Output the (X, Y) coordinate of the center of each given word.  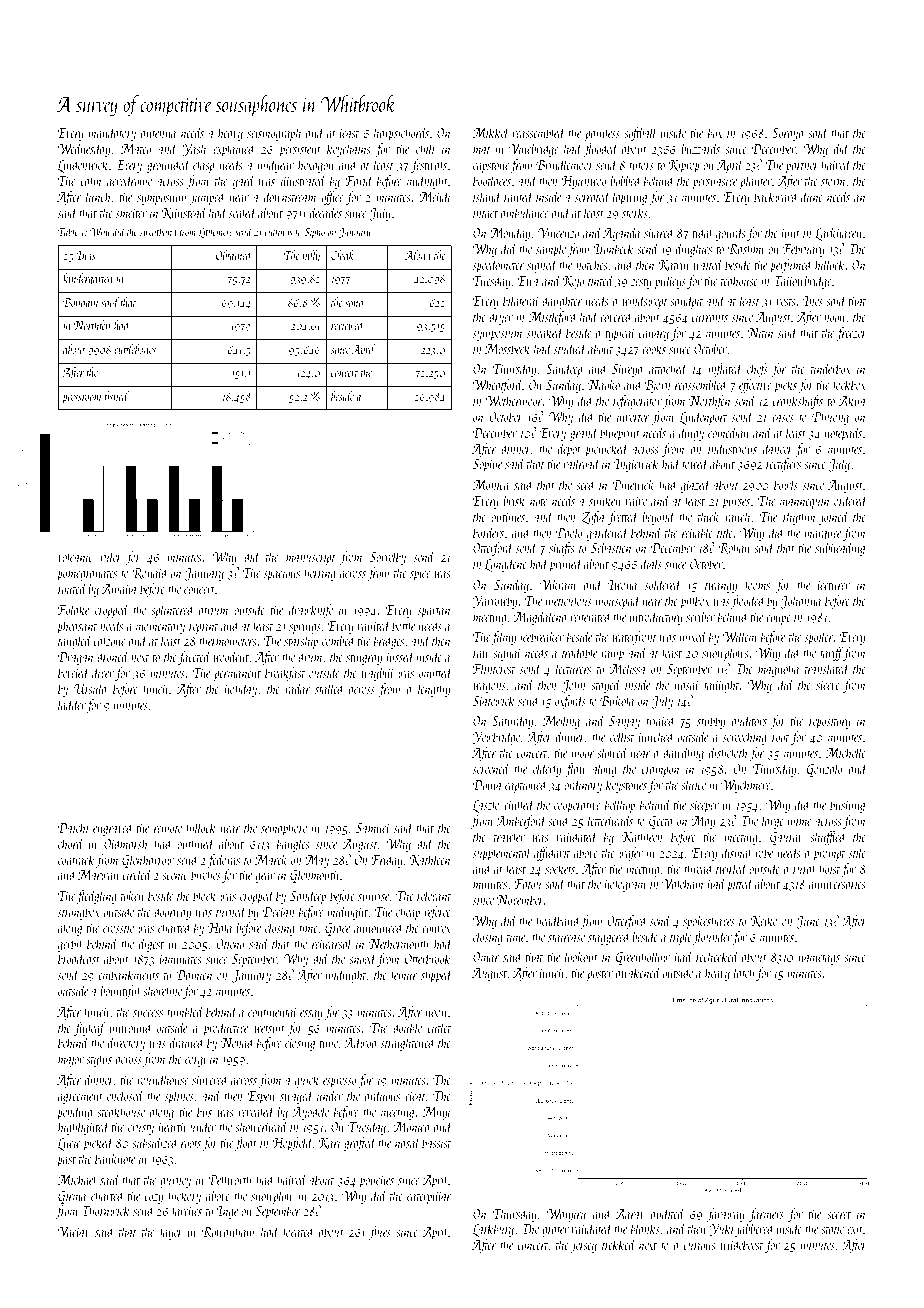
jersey (584, 1247)
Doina (487, 785)
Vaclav (73, 1231)
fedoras (223, 861)
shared (659, 232)
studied (570, 348)
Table (68, 231)
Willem (740, 636)
